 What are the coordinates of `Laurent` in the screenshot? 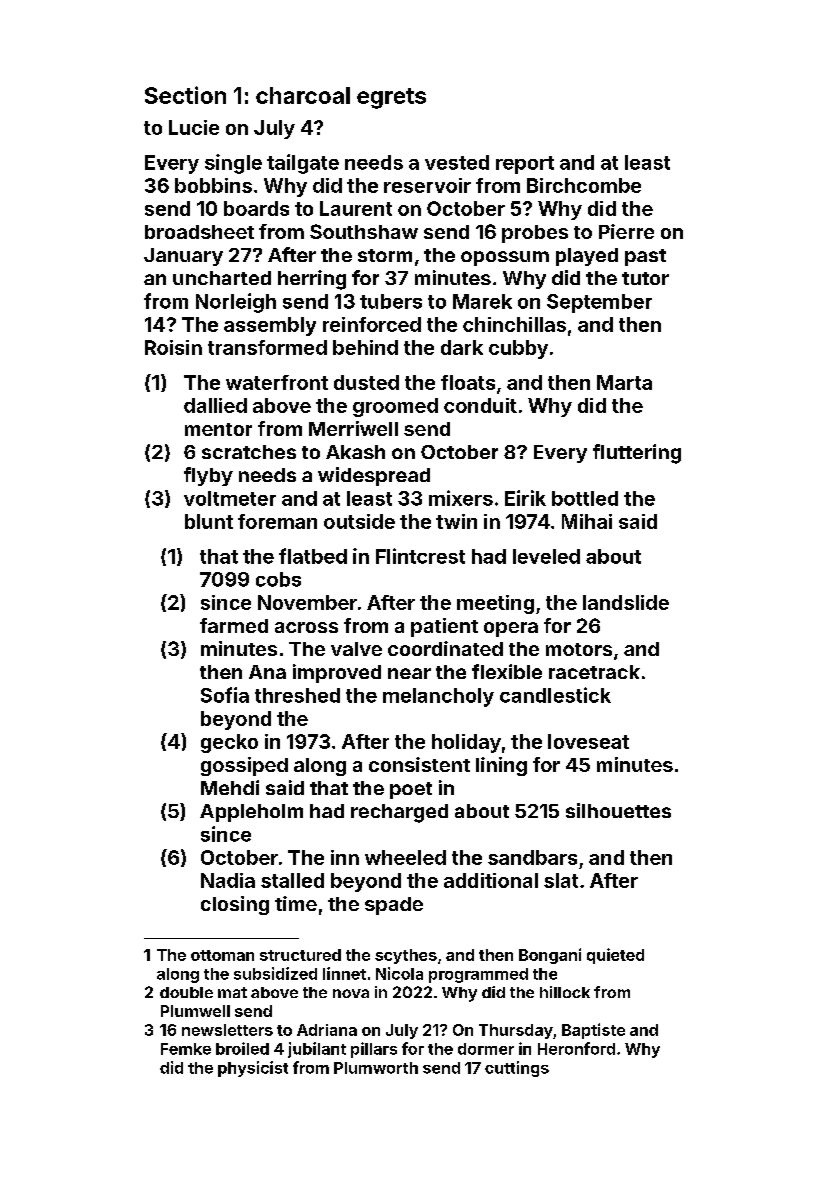 It's located at (356, 208).
